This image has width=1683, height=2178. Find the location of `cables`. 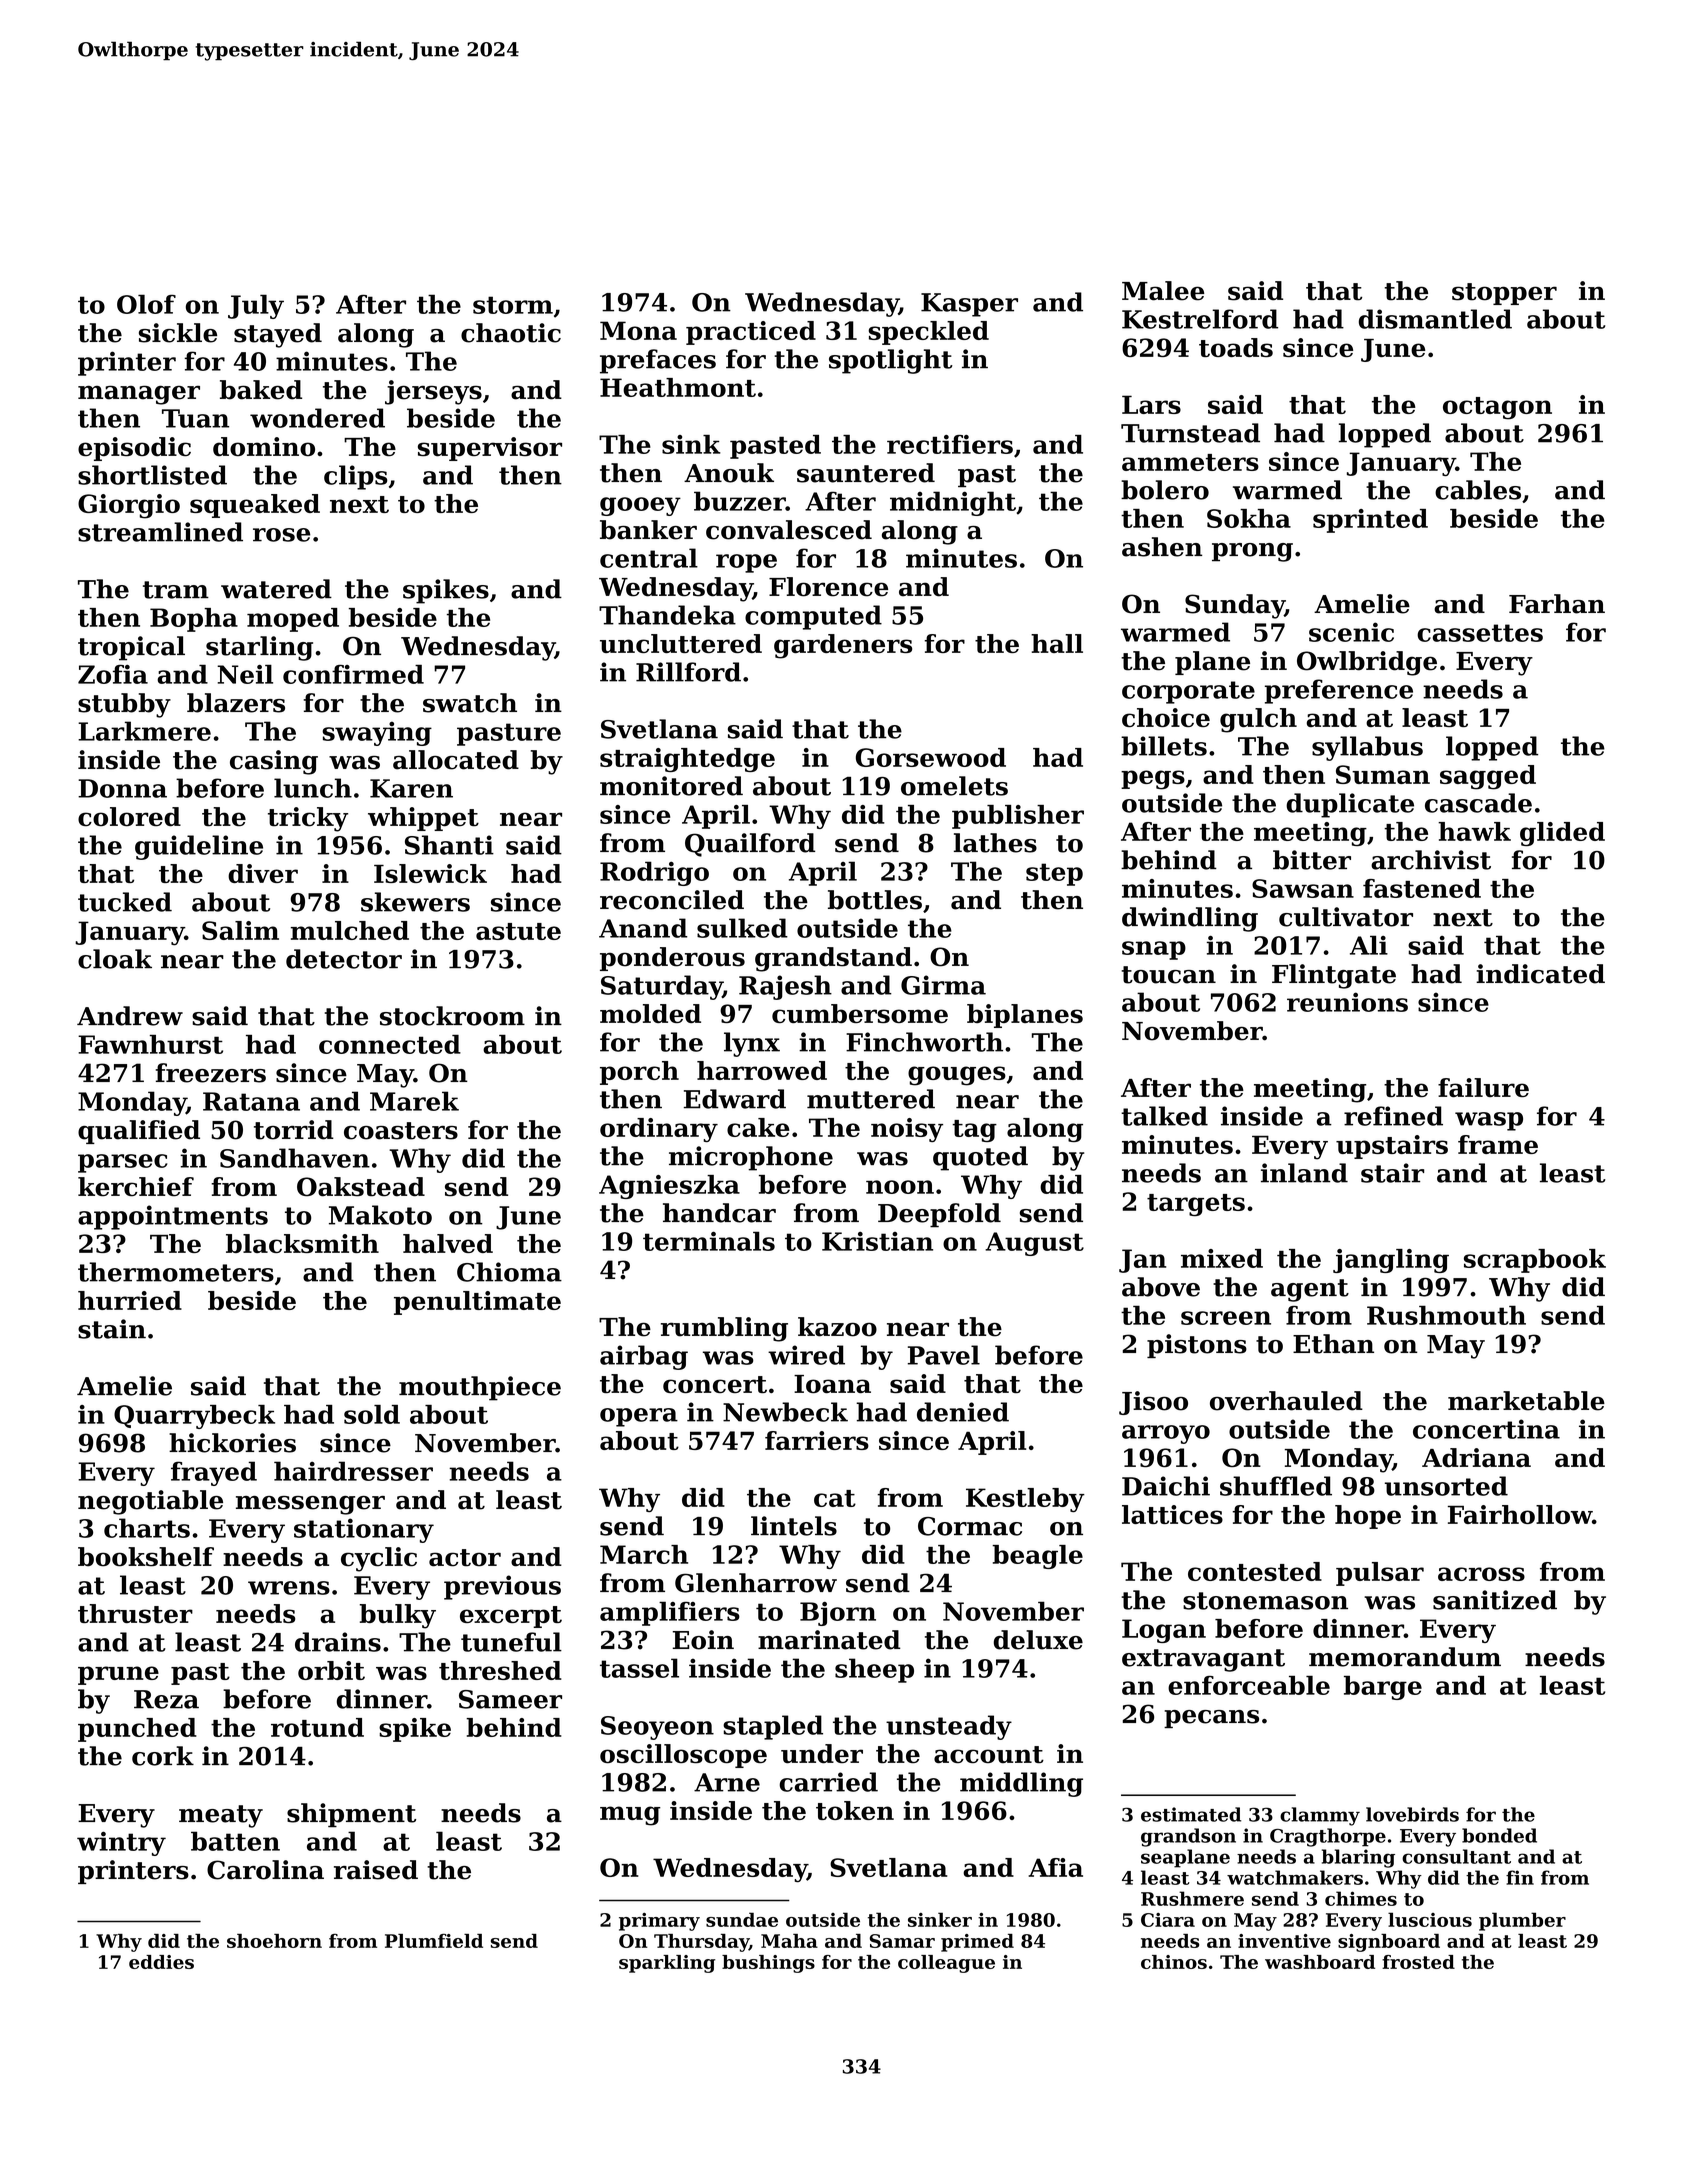

cables is located at coordinates (1478, 490).
